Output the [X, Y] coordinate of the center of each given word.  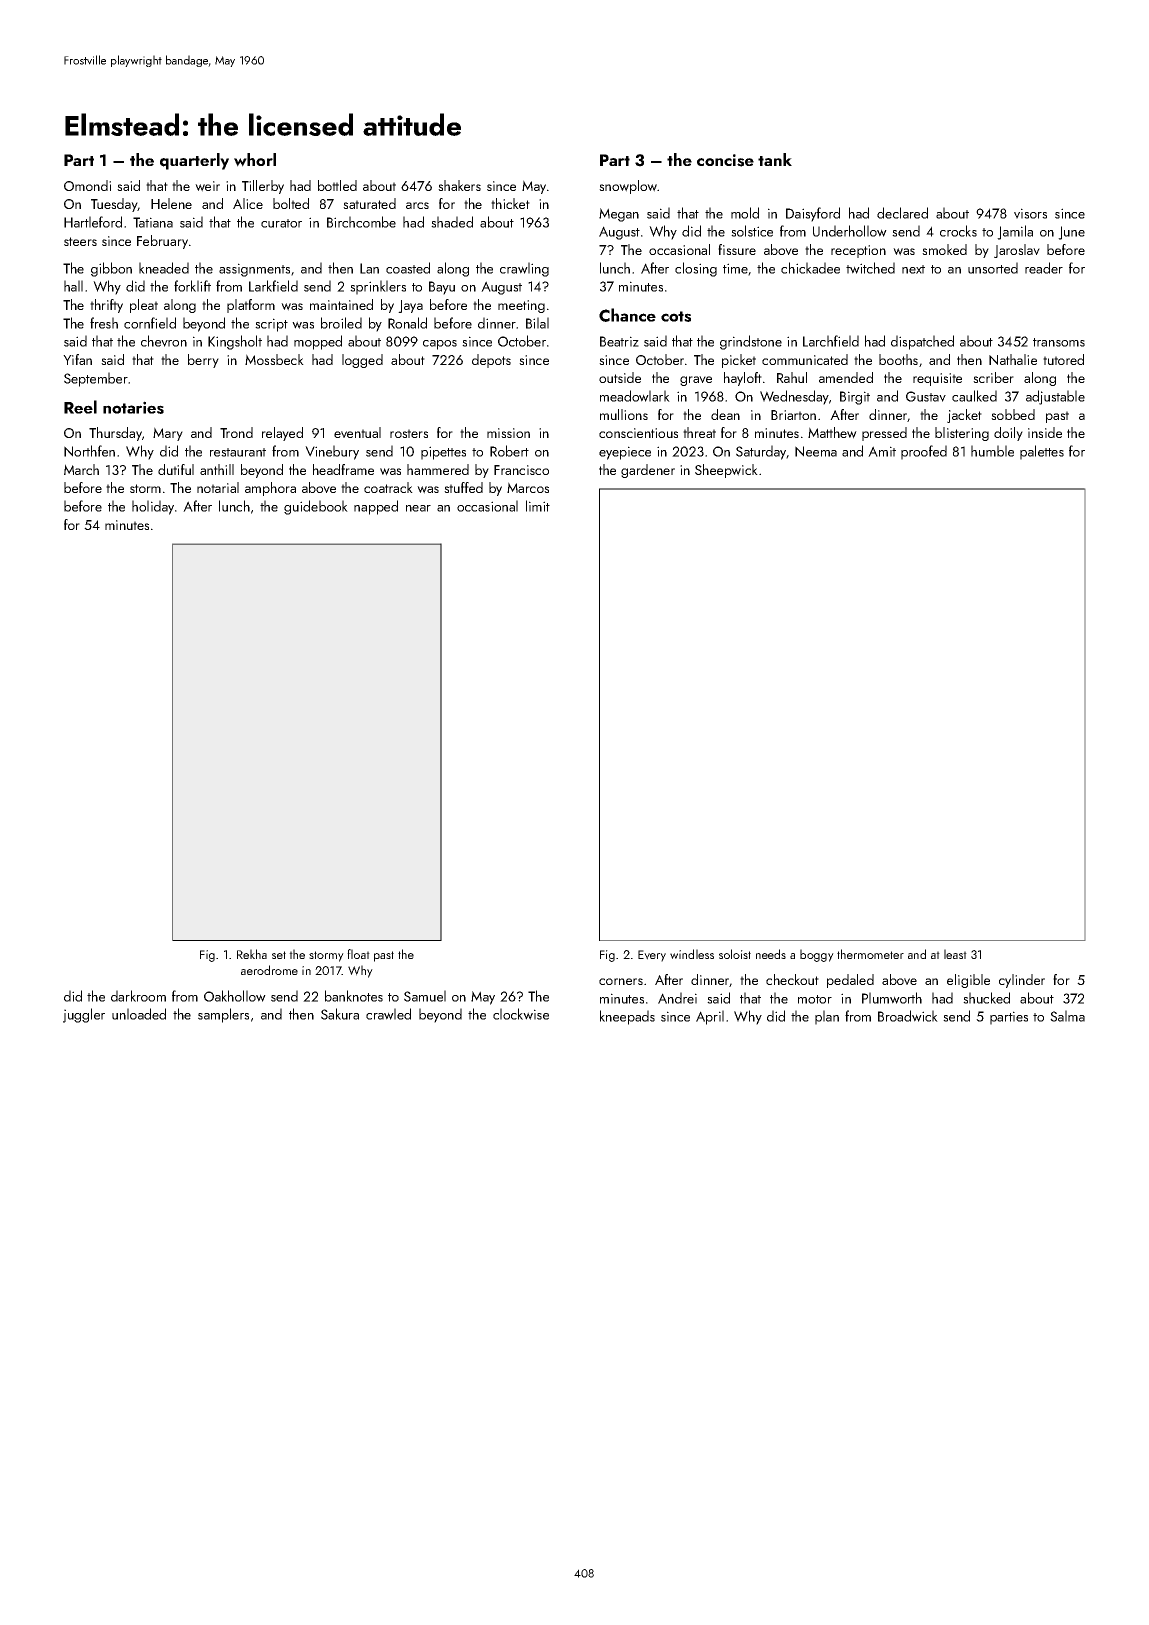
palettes [1042, 452]
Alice [248, 203]
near [418, 508]
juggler [84, 1015]
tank [775, 159]
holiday [153, 507]
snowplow [628, 187]
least [955, 954]
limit [538, 506]
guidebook [316, 507]
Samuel [425, 996]
